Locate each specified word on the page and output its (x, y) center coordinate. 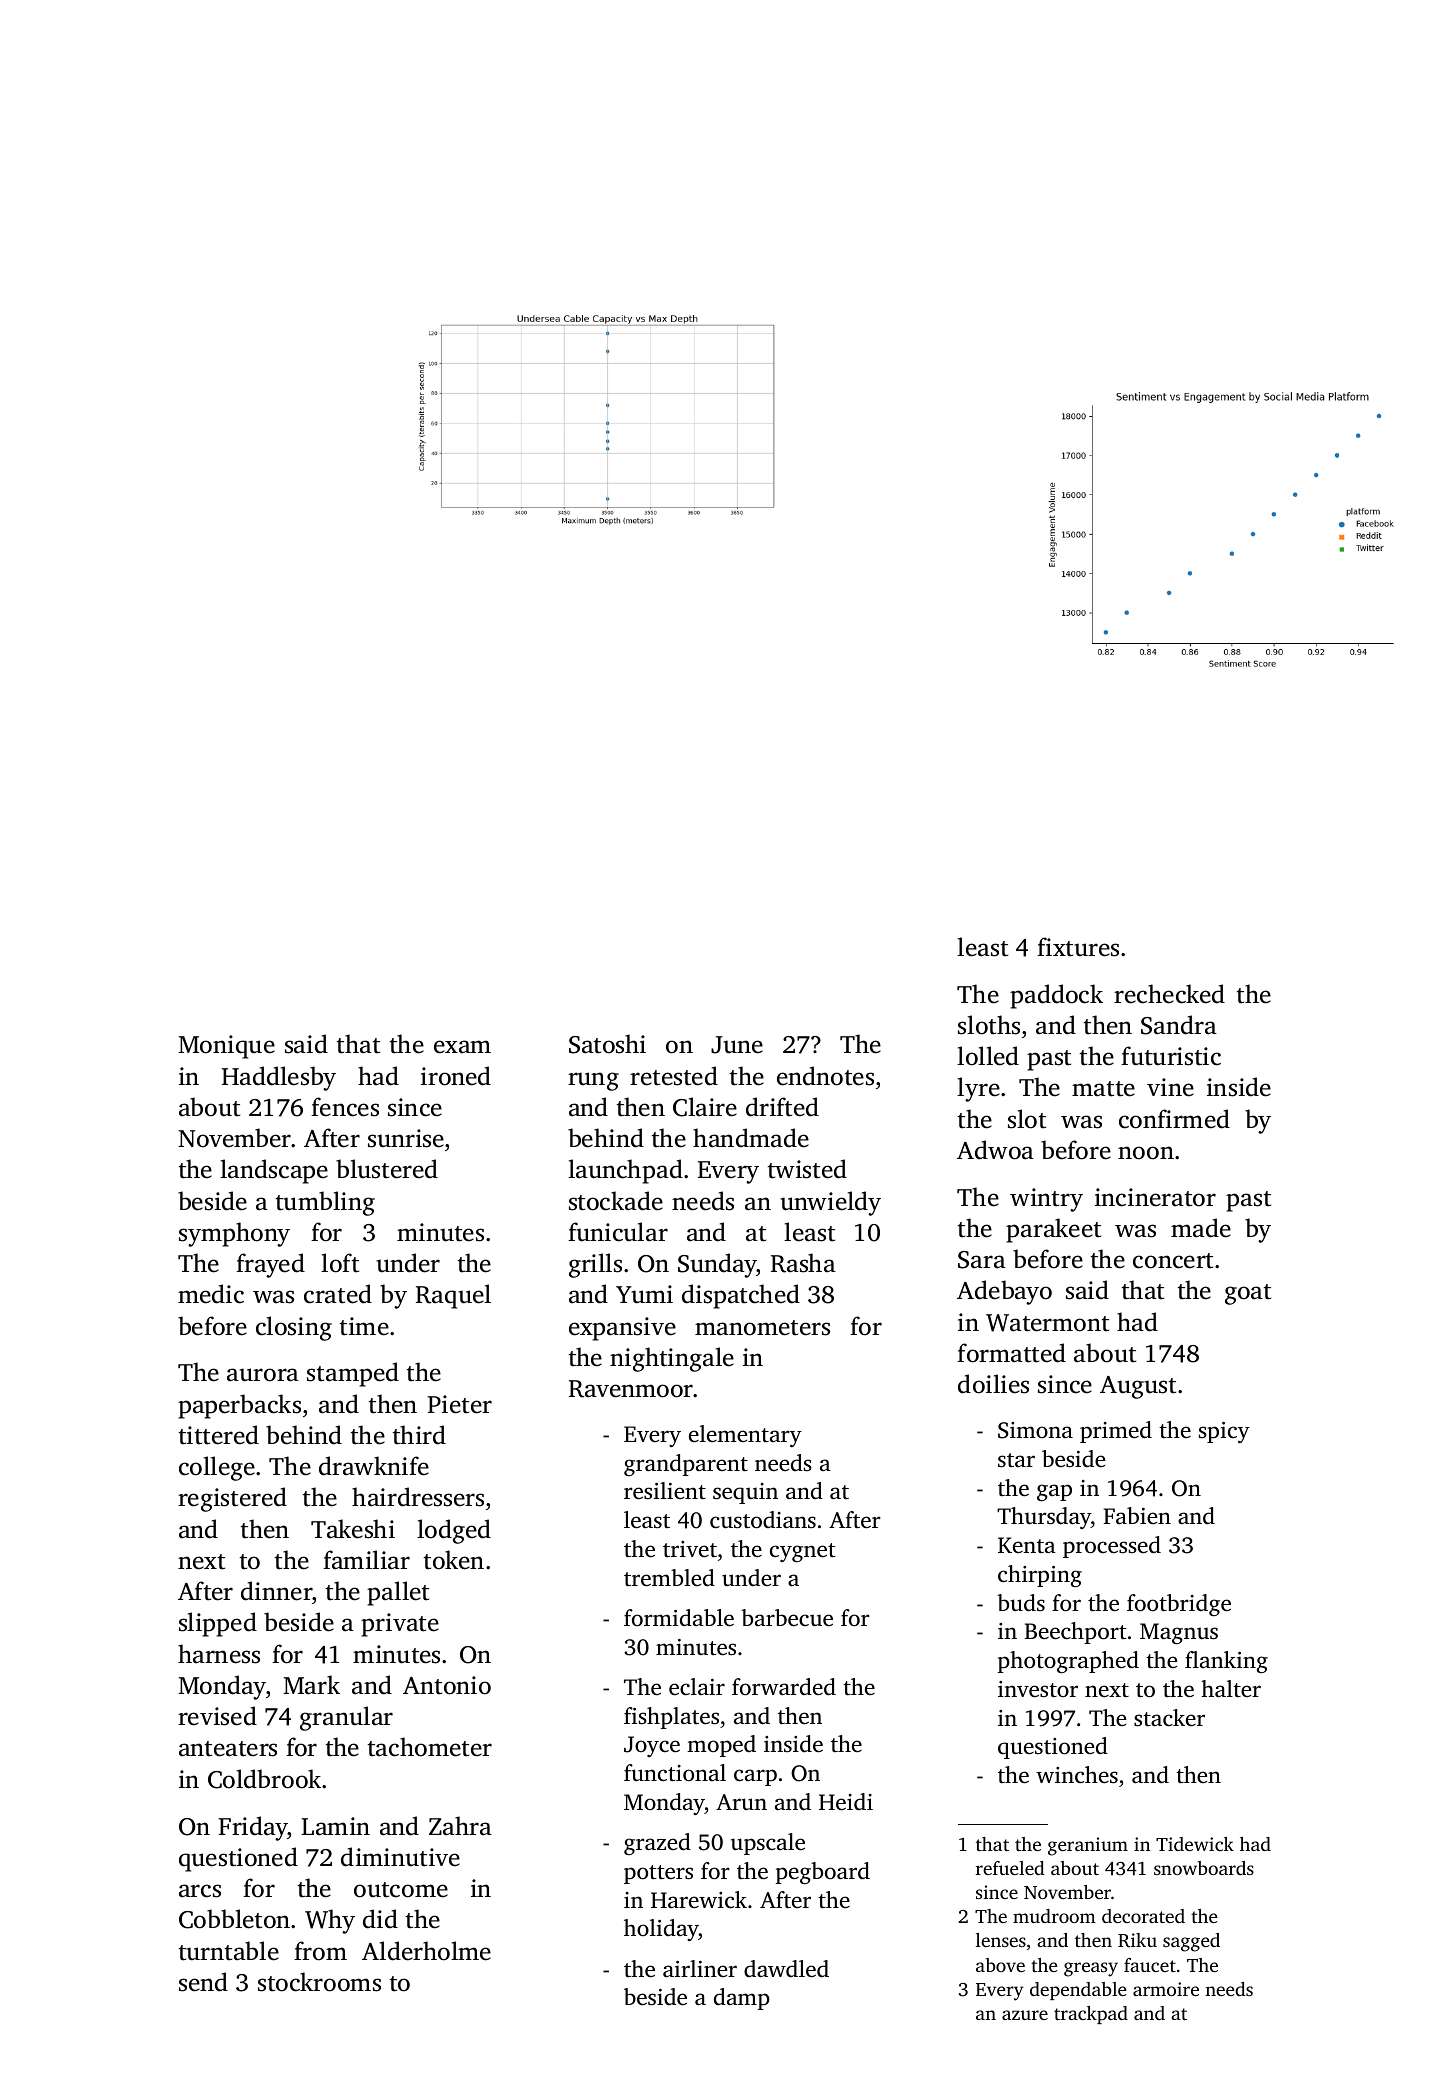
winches (1077, 1775)
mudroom (1054, 1916)
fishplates (671, 1718)
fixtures (1078, 947)
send (203, 1982)
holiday (661, 1930)
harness (219, 1654)
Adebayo (1004, 1292)
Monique (226, 1047)
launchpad (625, 1171)
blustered (387, 1169)
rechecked (1169, 994)
